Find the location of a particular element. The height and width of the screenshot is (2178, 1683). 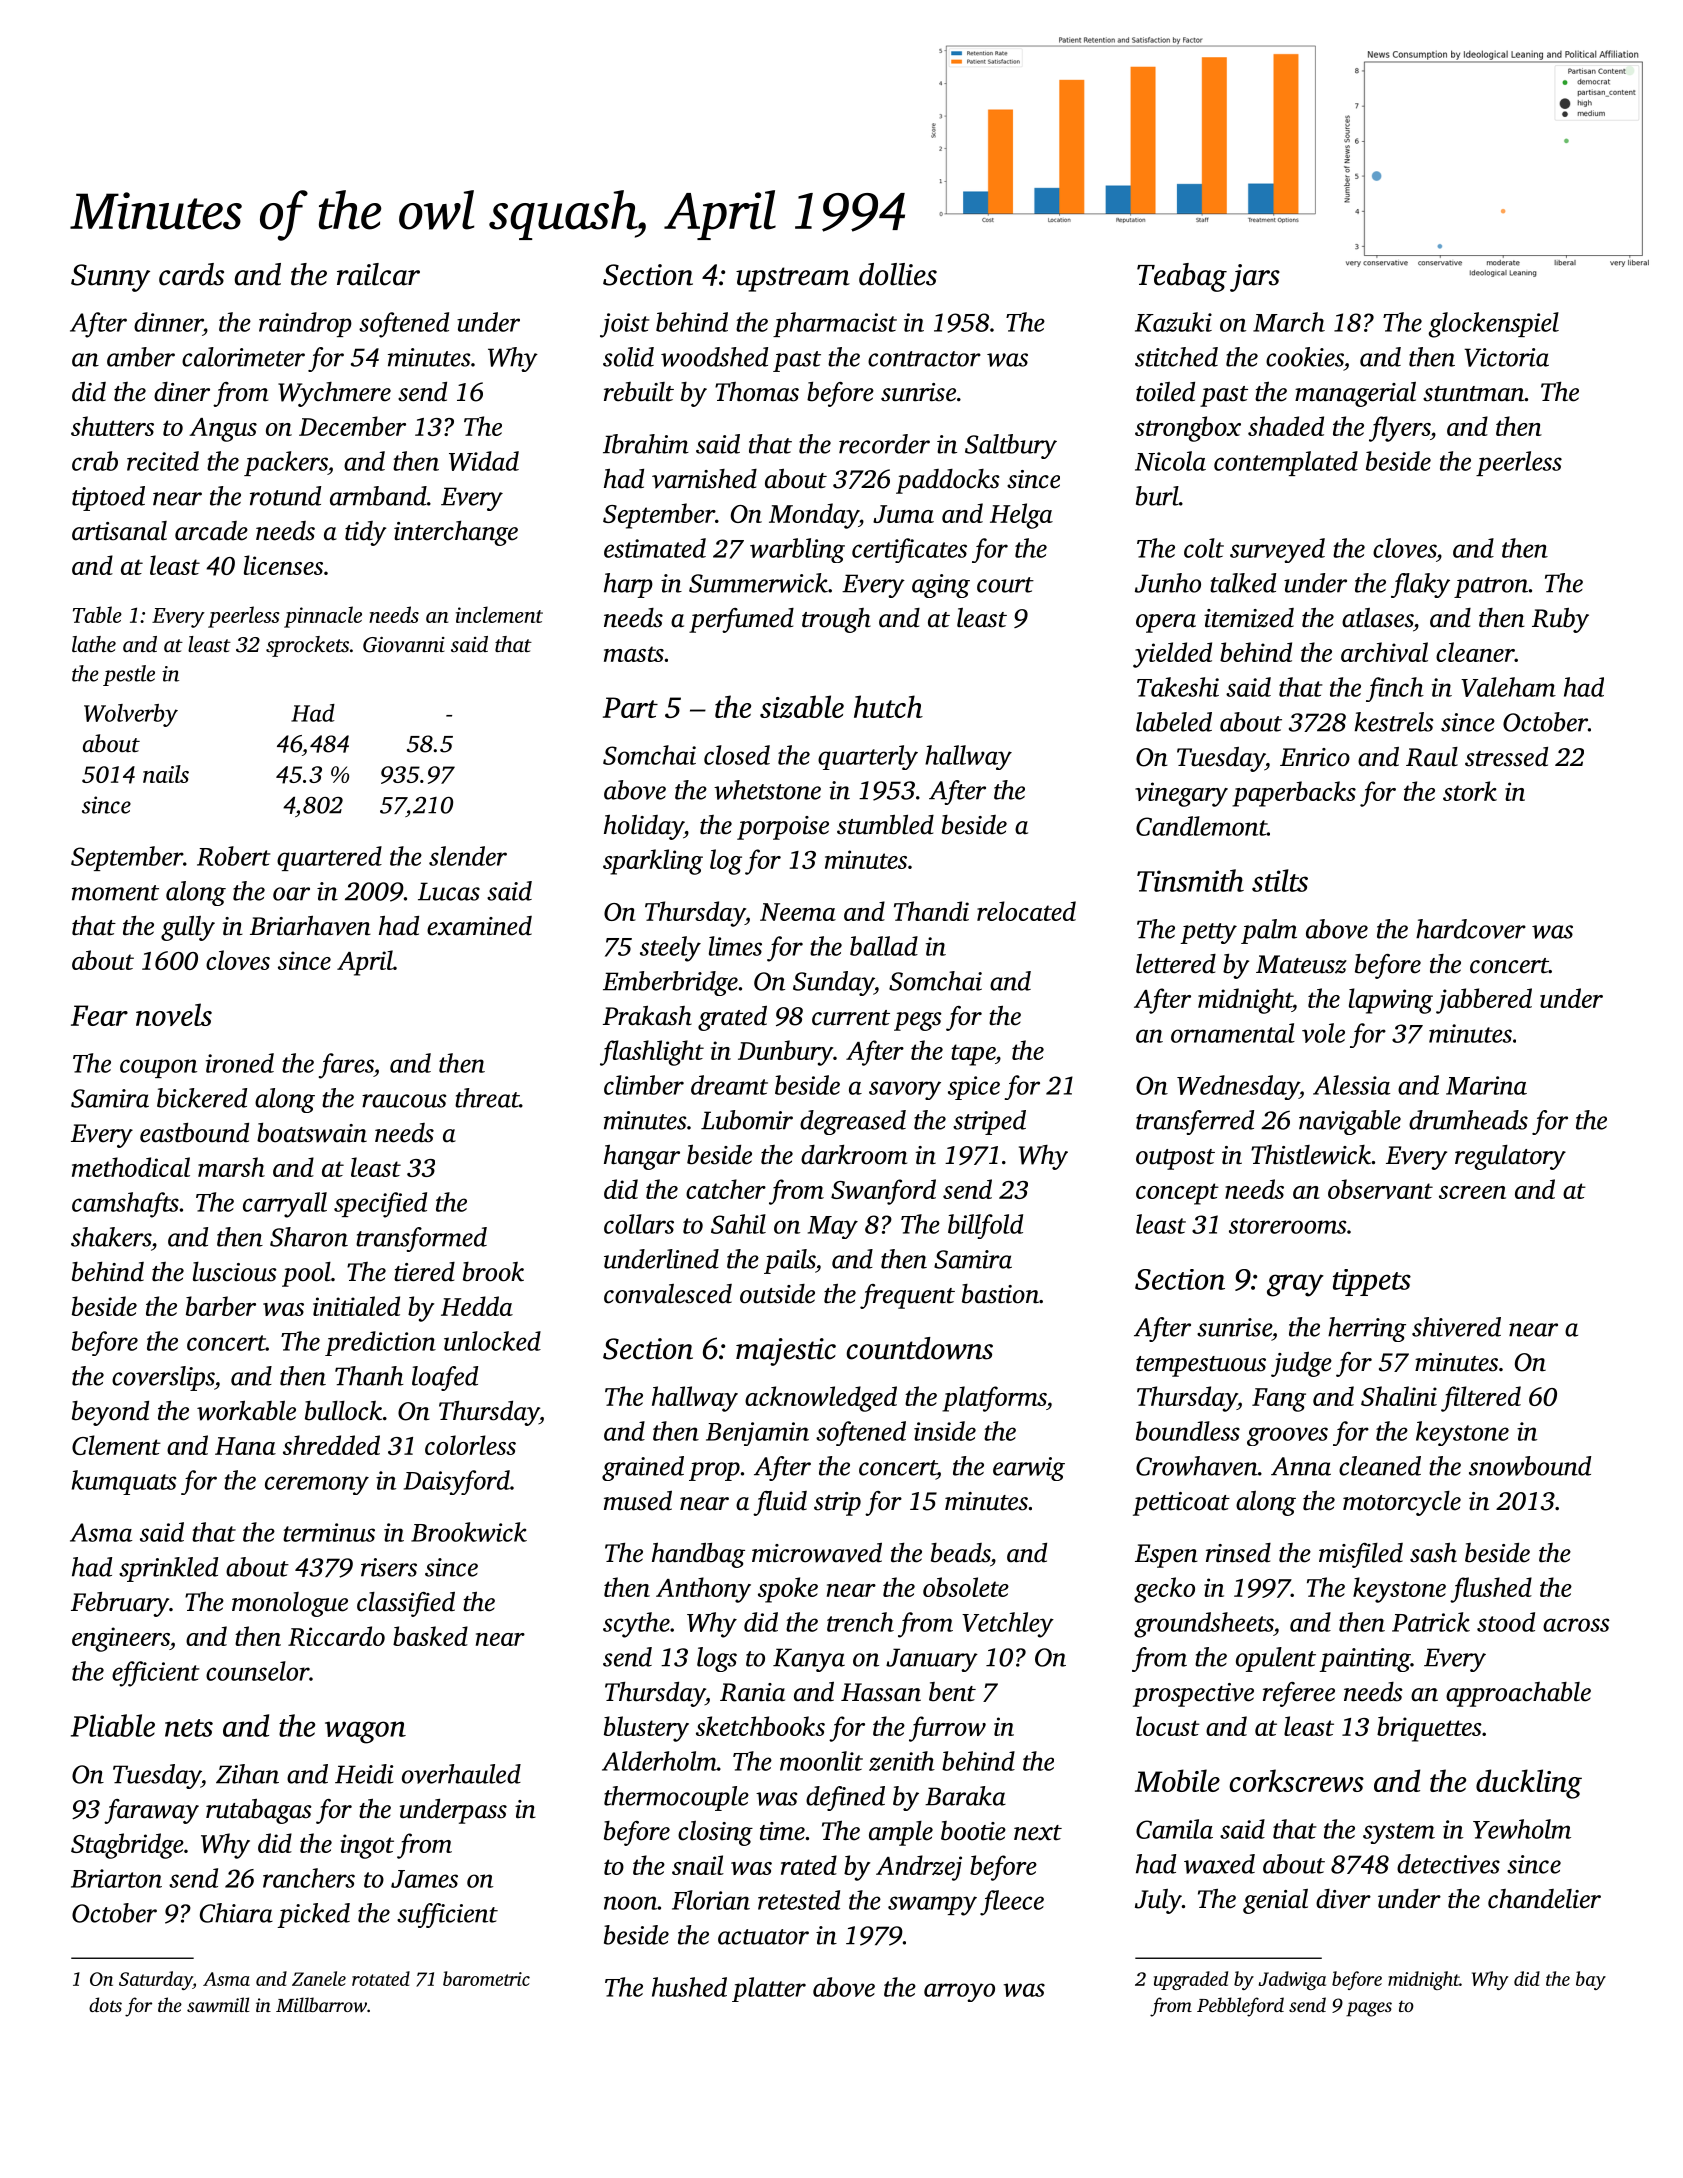

archival is located at coordinates (1384, 652).
